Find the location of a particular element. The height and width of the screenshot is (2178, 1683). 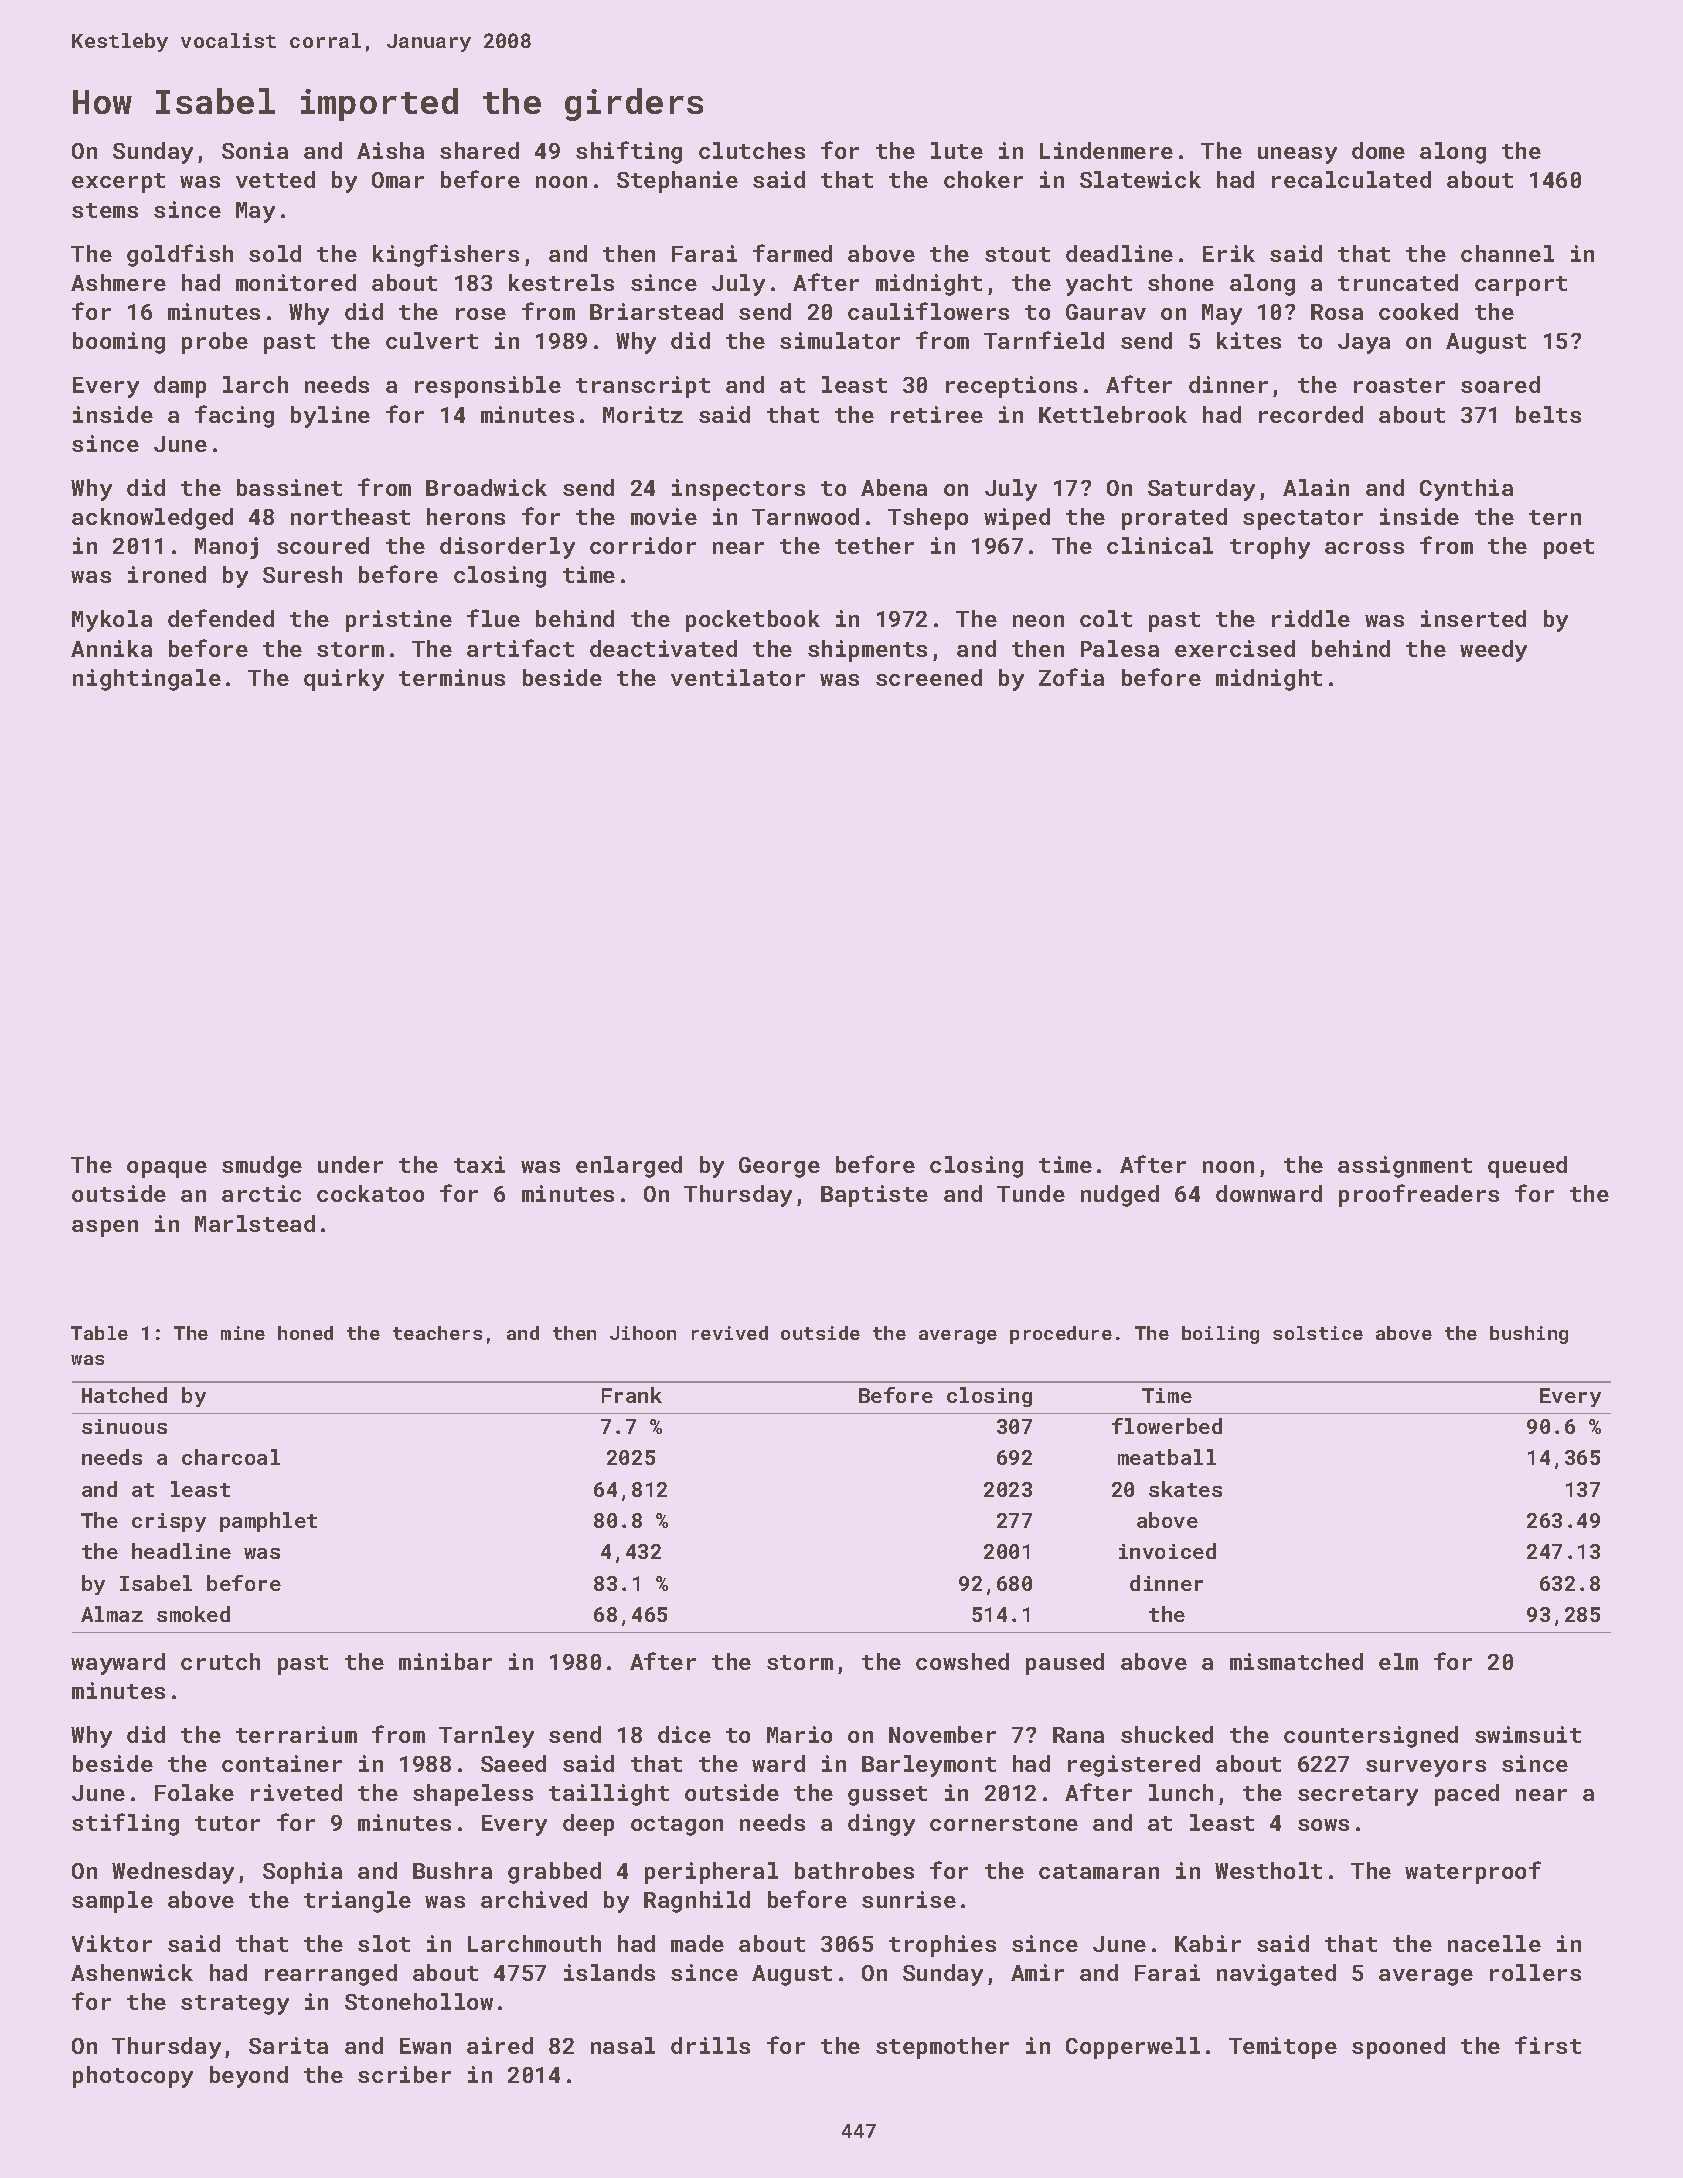

George is located at coordinates (779, 1167).
